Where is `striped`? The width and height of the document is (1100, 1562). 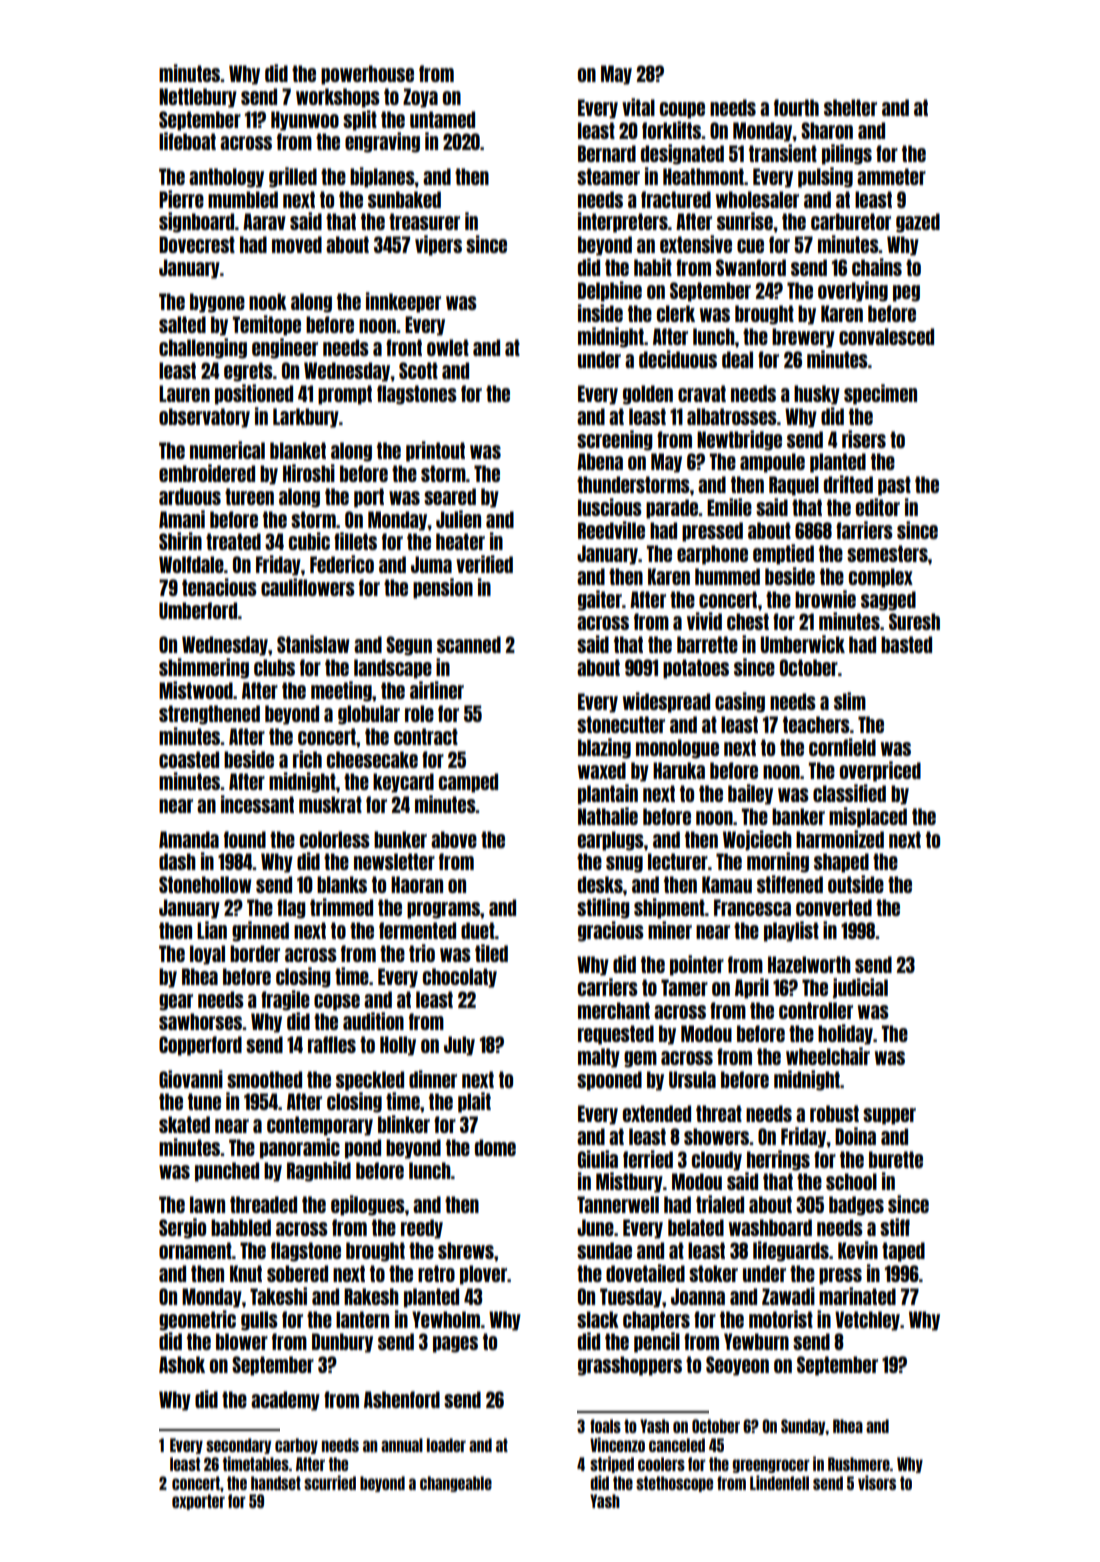 striped is located at coordinates (612, 1464).
